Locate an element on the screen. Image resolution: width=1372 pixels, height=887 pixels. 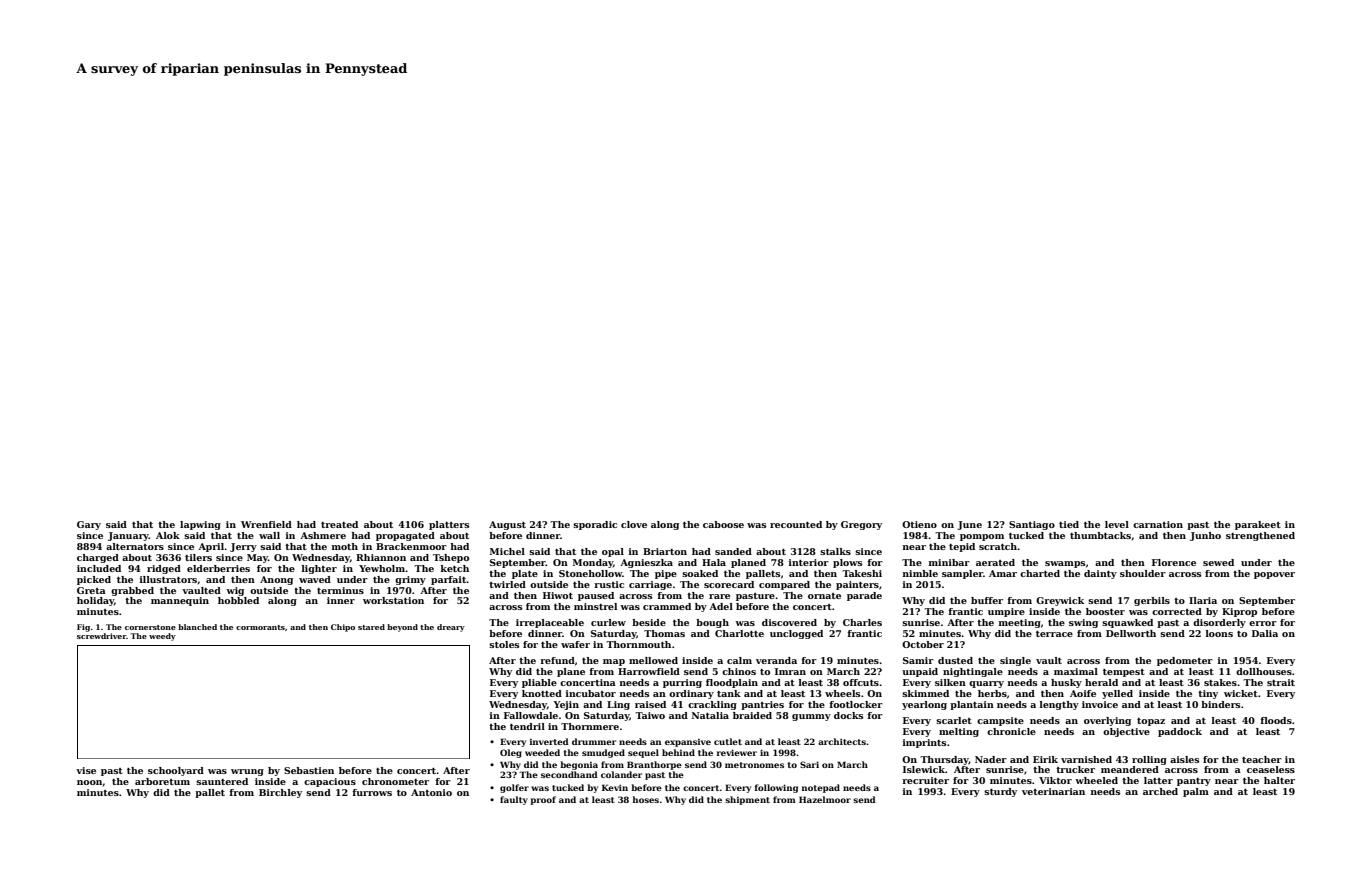
tied is located at coordinates (1069, 524).
